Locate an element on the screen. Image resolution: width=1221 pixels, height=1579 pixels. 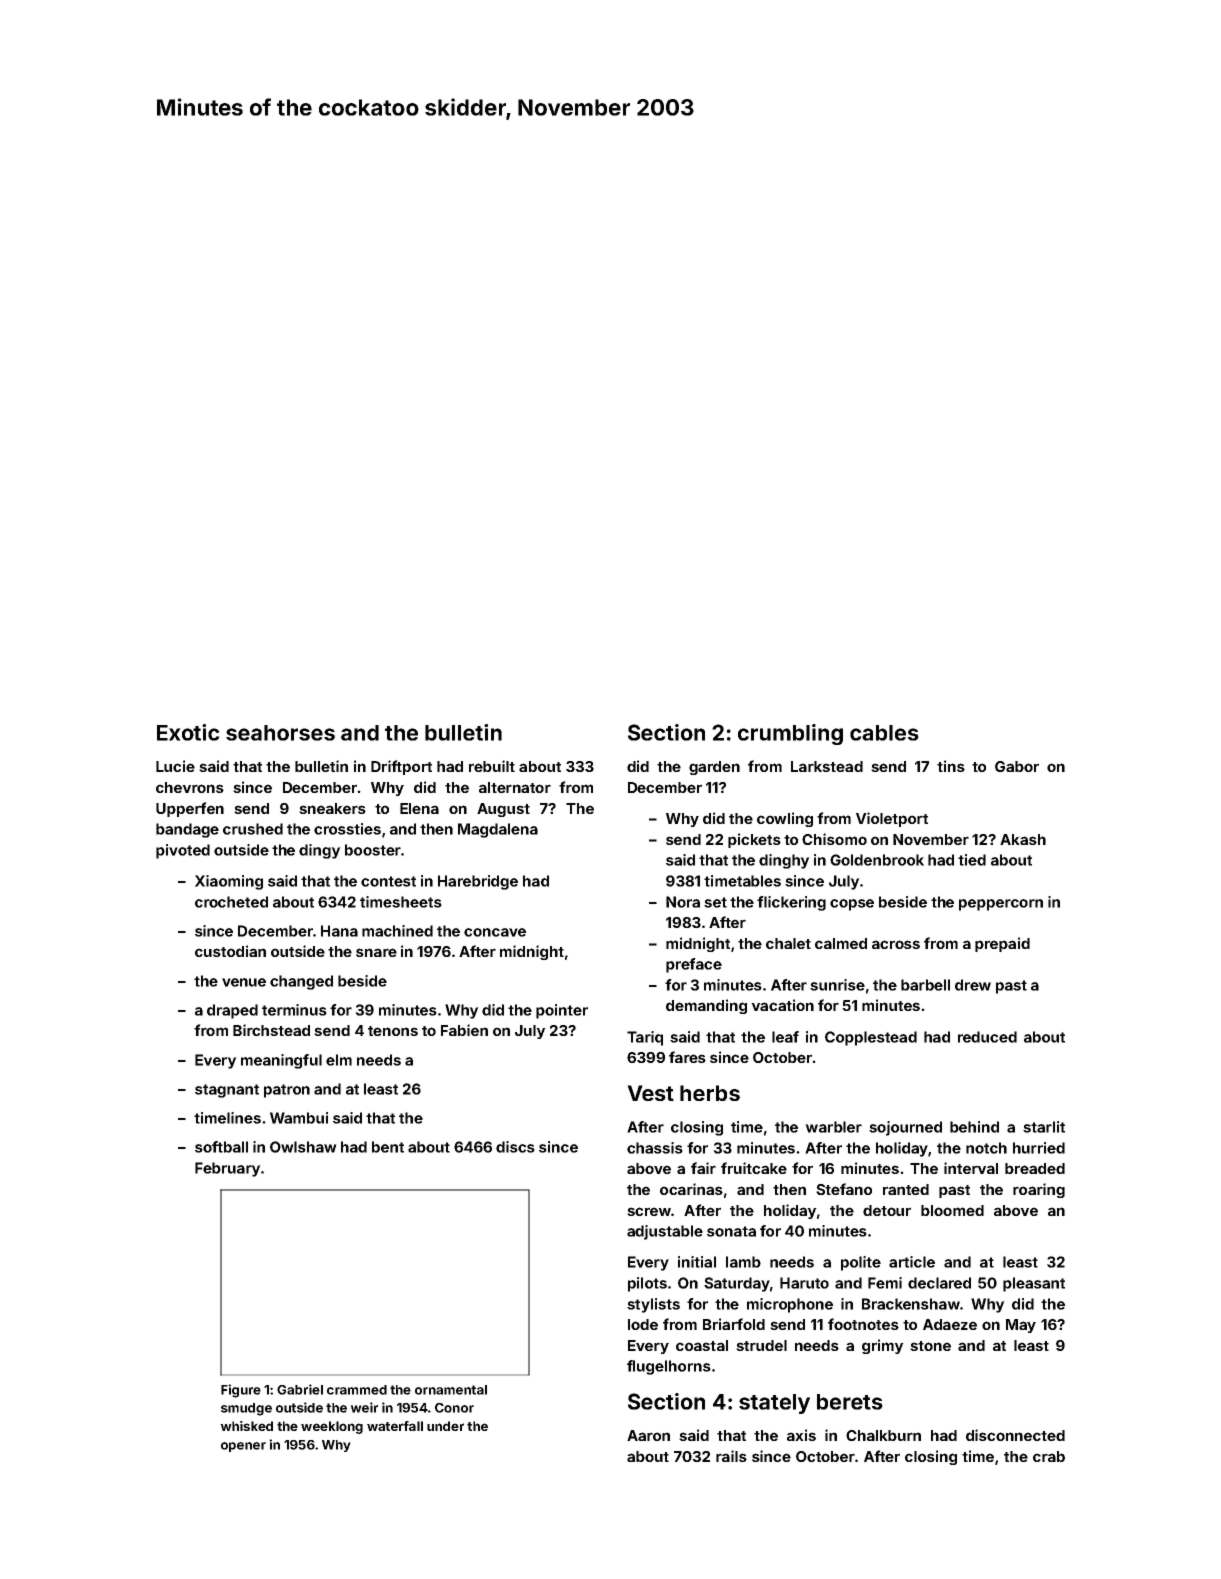
Magdalena is located at coordinates (498, 830).
